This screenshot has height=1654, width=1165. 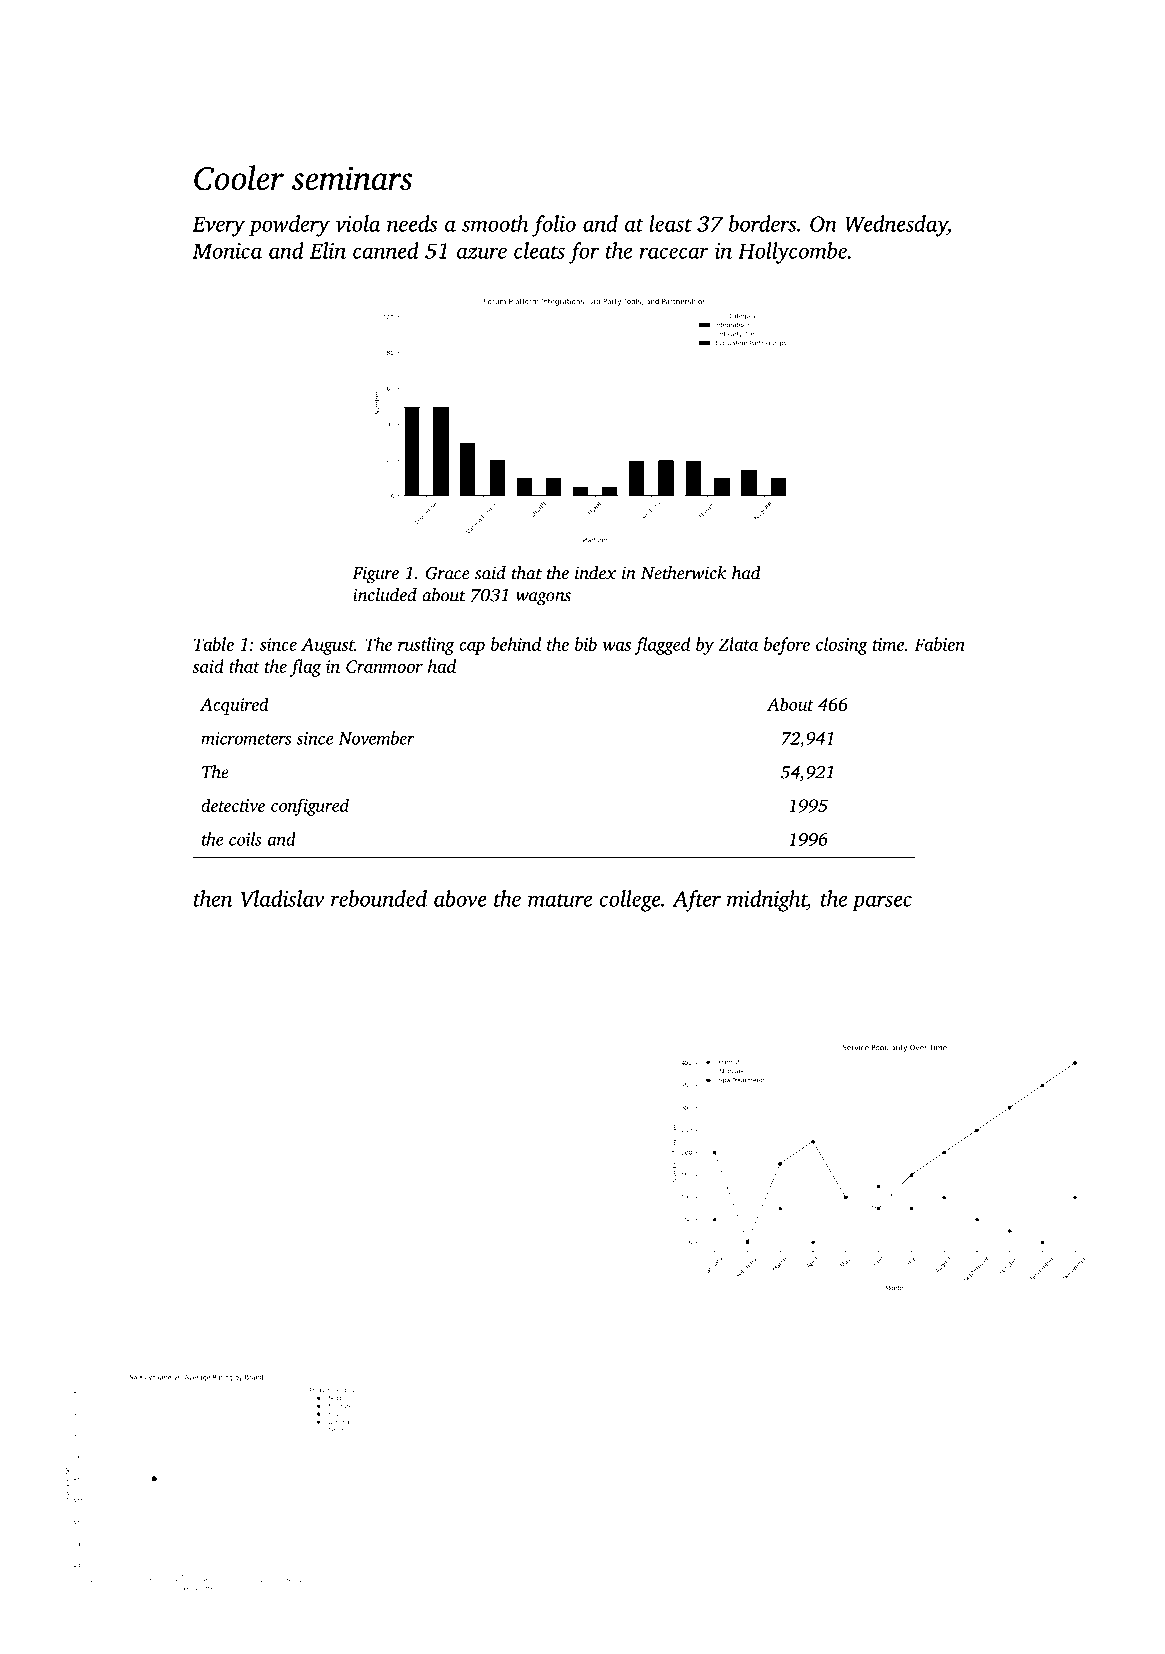 What do you see at coordinates (762, 223) in the screenshot?
I see `borders` at bounding box center [762, 223].
